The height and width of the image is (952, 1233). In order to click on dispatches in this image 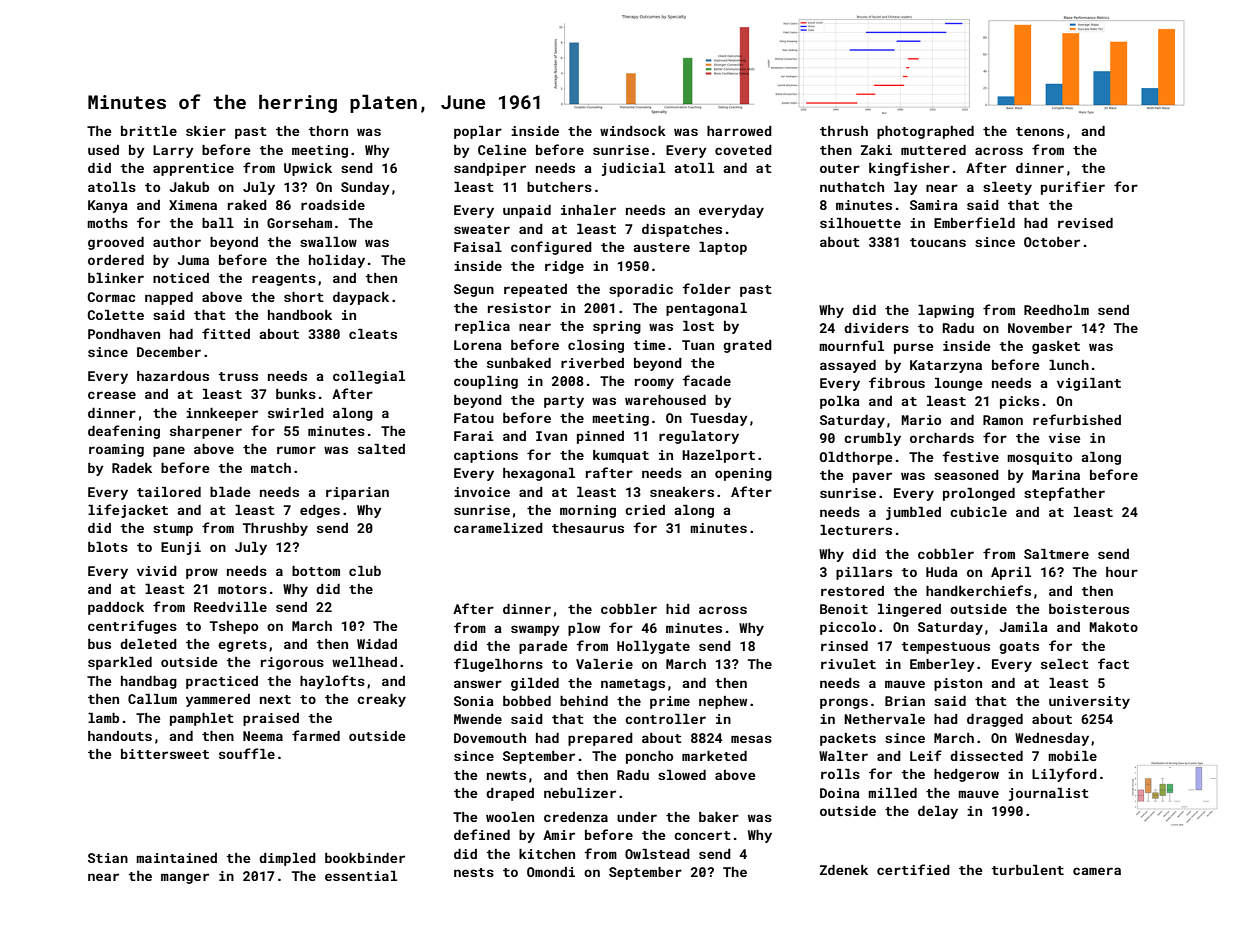, I will do `click(682, 230)`.
